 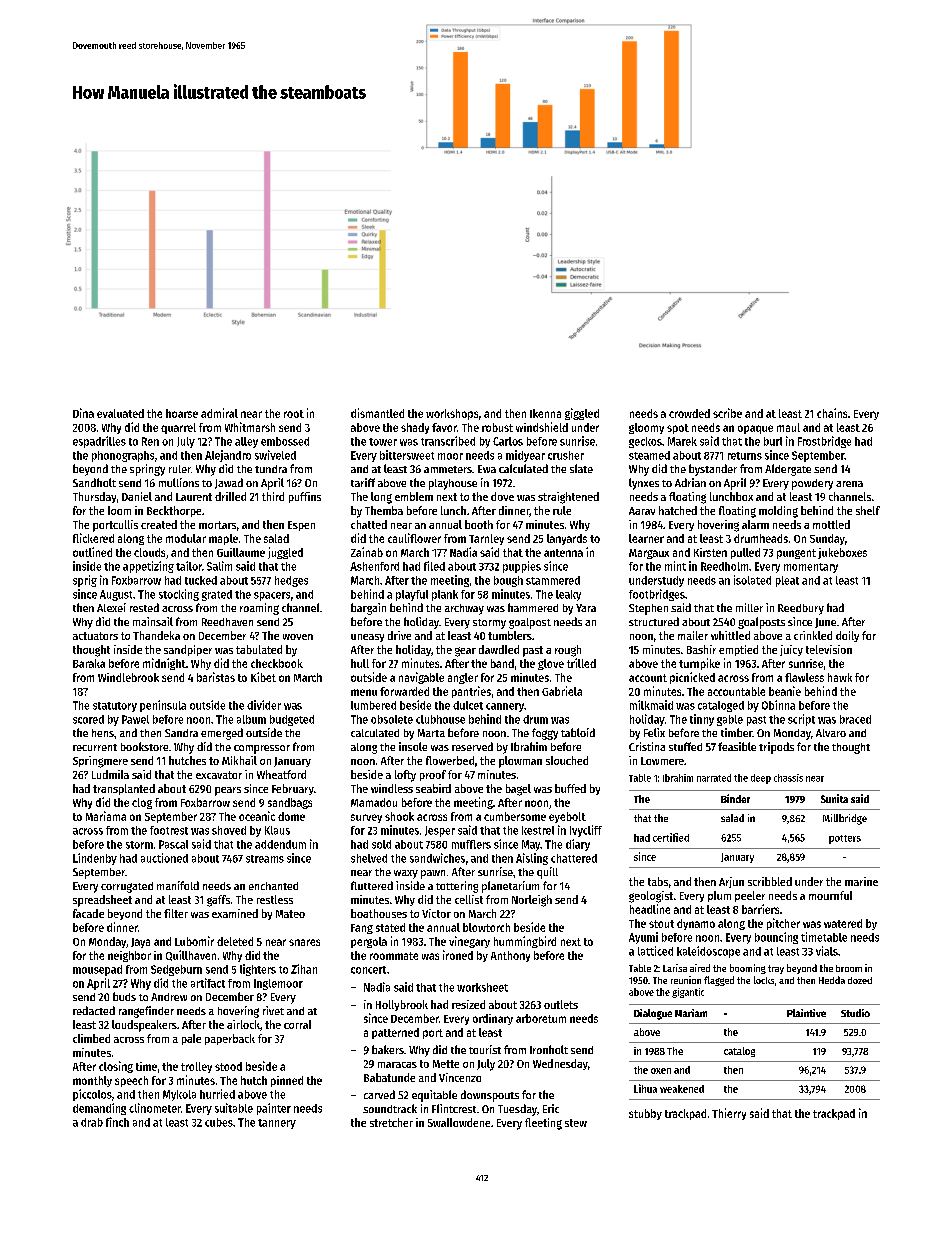 I want to click on Alejandro, so click(x=228, y=456).
